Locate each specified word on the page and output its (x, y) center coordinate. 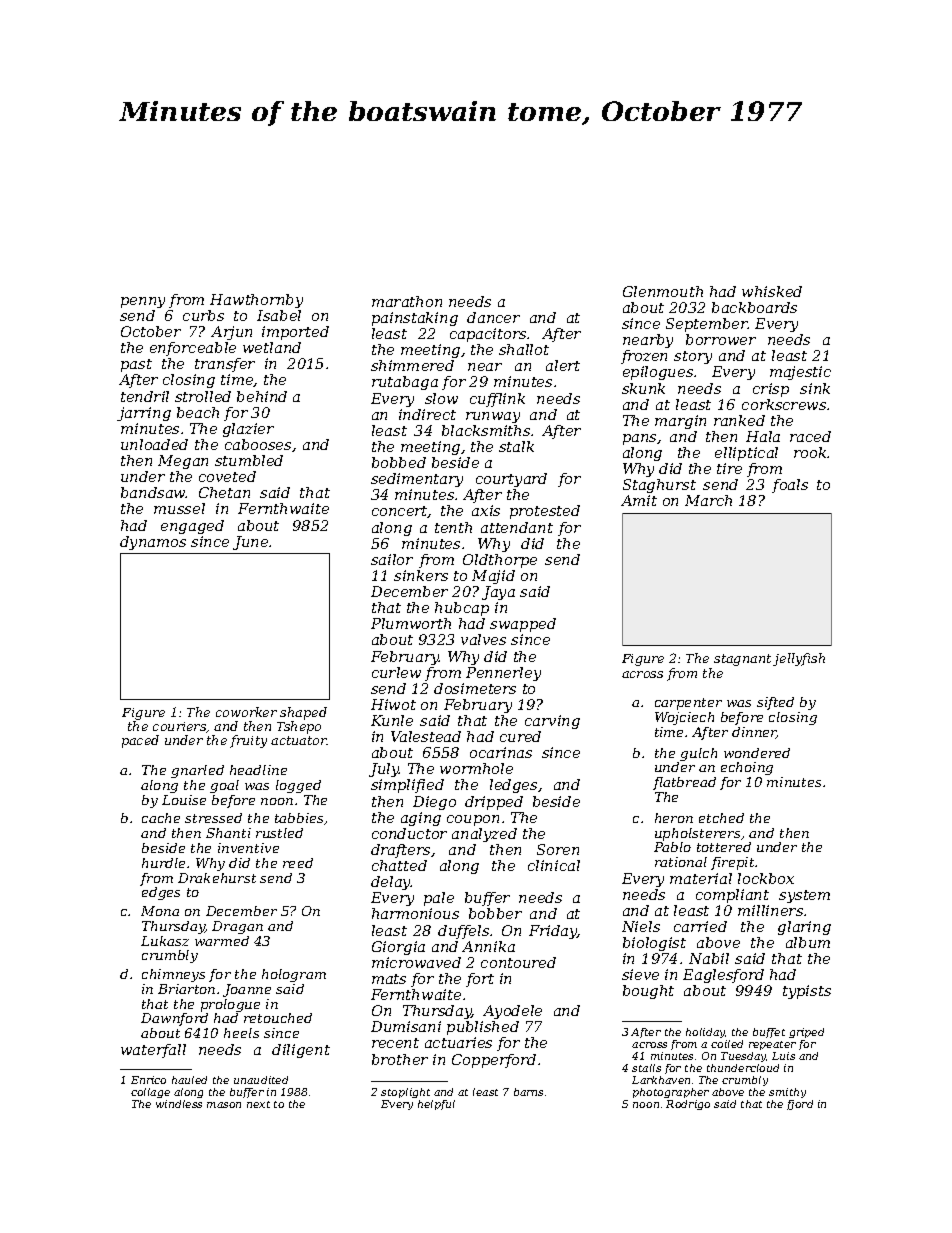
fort (480, 980)
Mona (160, 911)
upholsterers (697, 834)
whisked (772, 291)
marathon (407, 301)
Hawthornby (256, 301)
